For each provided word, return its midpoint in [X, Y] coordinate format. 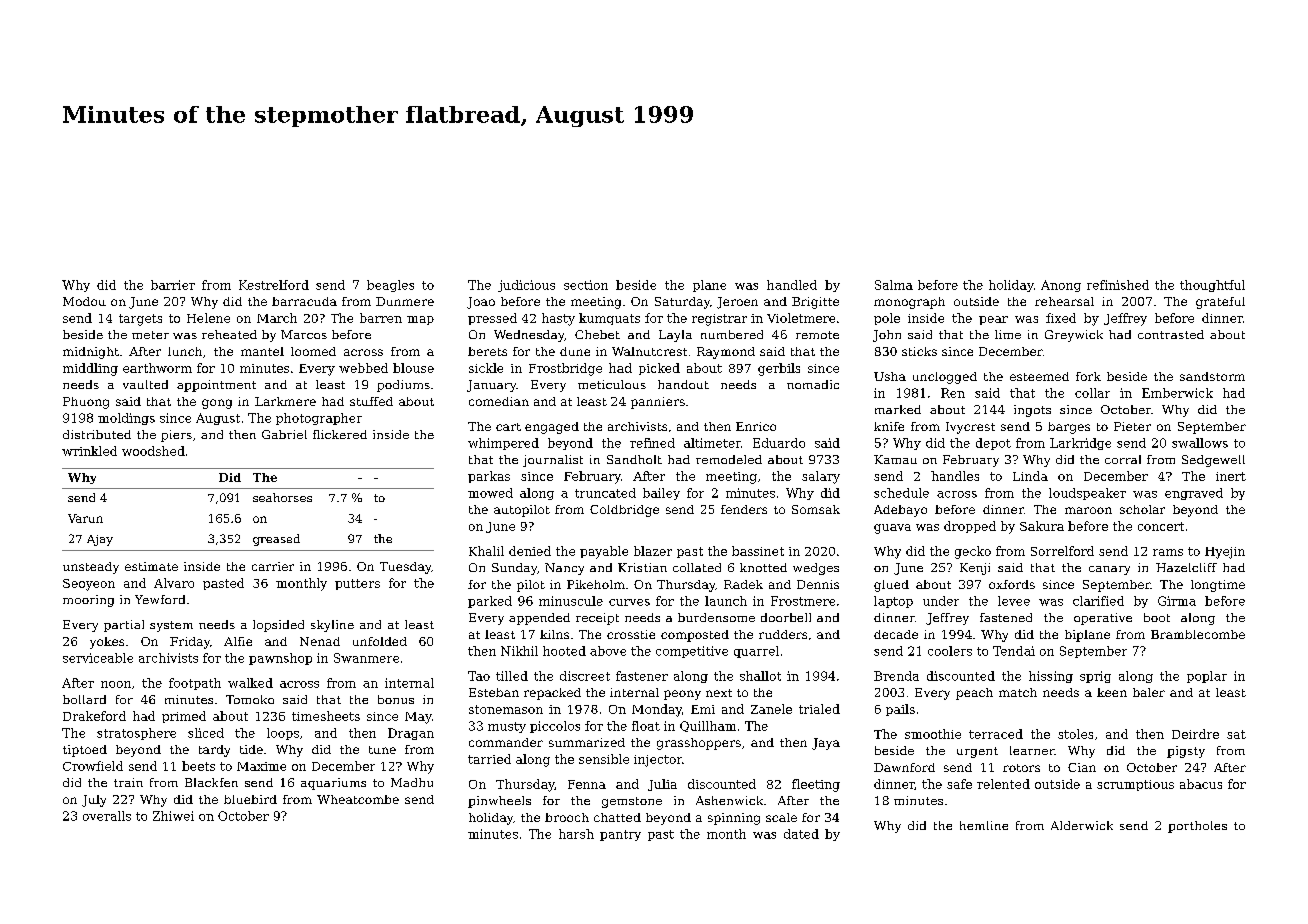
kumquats [609, 319]
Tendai [1014, 651]
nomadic [813, 384]
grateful [1220, 303]
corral [1123, 459]
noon [116, 684]
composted [695, 636]
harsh [576, 834]
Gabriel [284, 434]
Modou [84, 301]
